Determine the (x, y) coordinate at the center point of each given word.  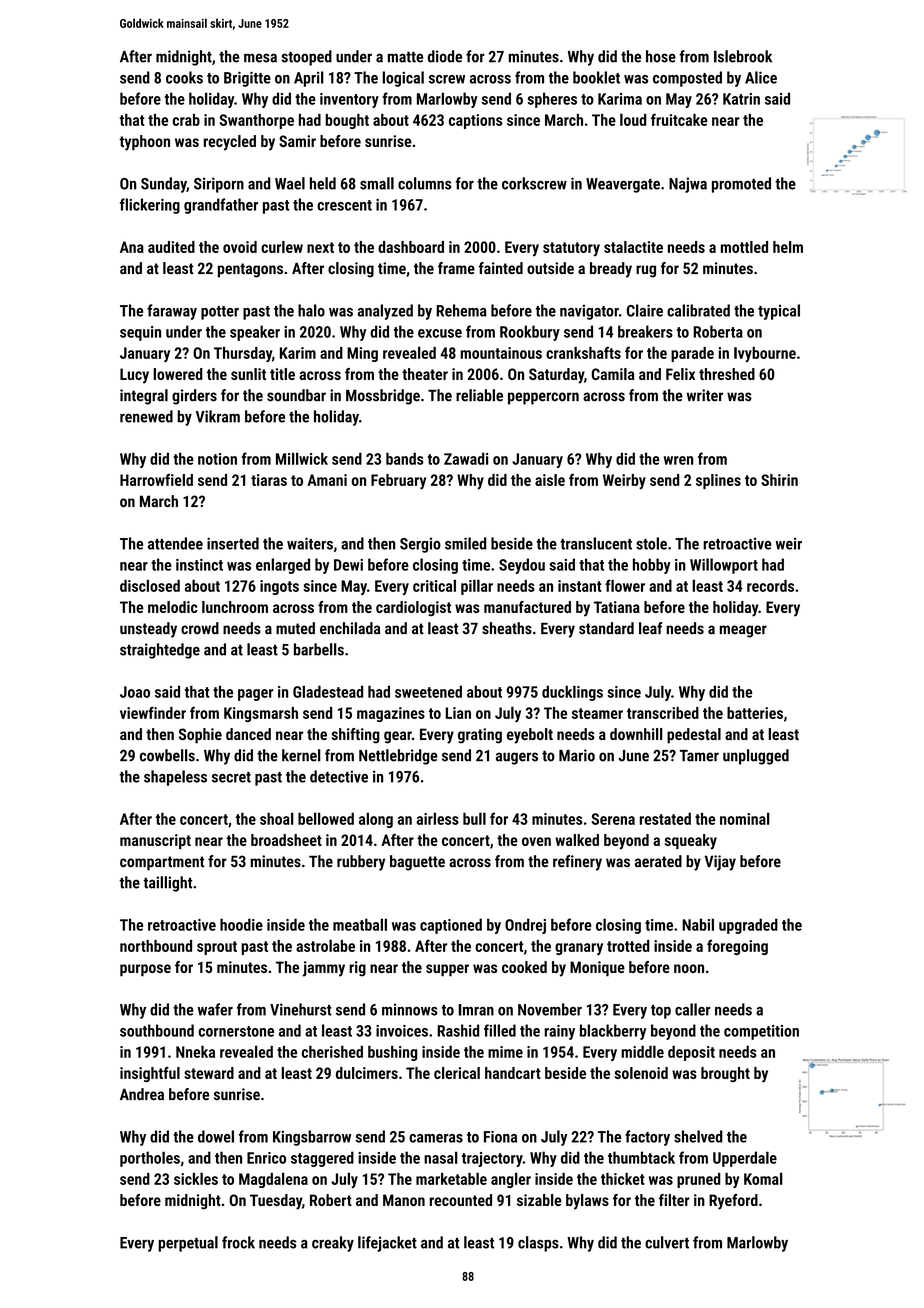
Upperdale (745, 1159)
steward (209, 1073)
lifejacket (387, 1244)
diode (445, 56)
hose (661, 56)
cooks (184, 77)
